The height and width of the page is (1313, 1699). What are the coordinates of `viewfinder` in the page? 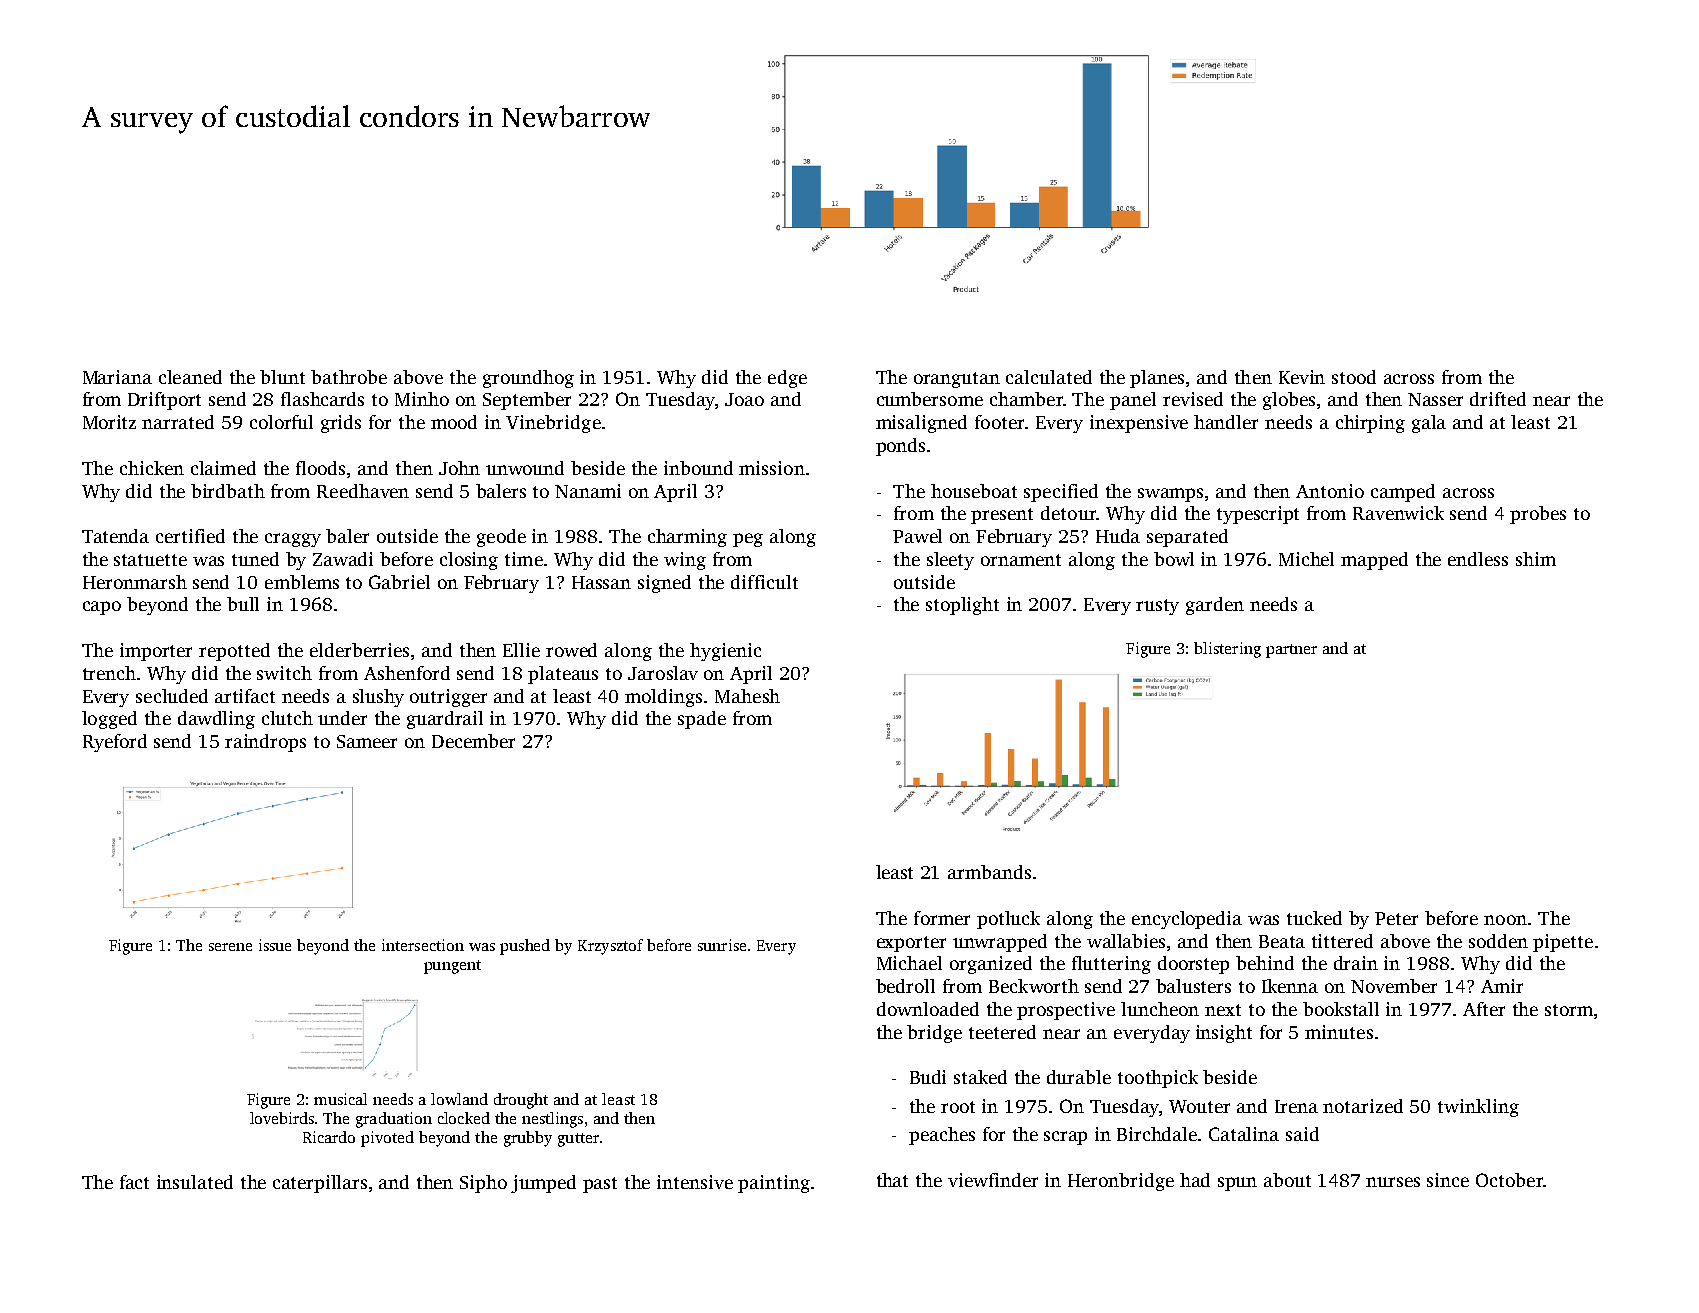 It's located at (993, 1180).
